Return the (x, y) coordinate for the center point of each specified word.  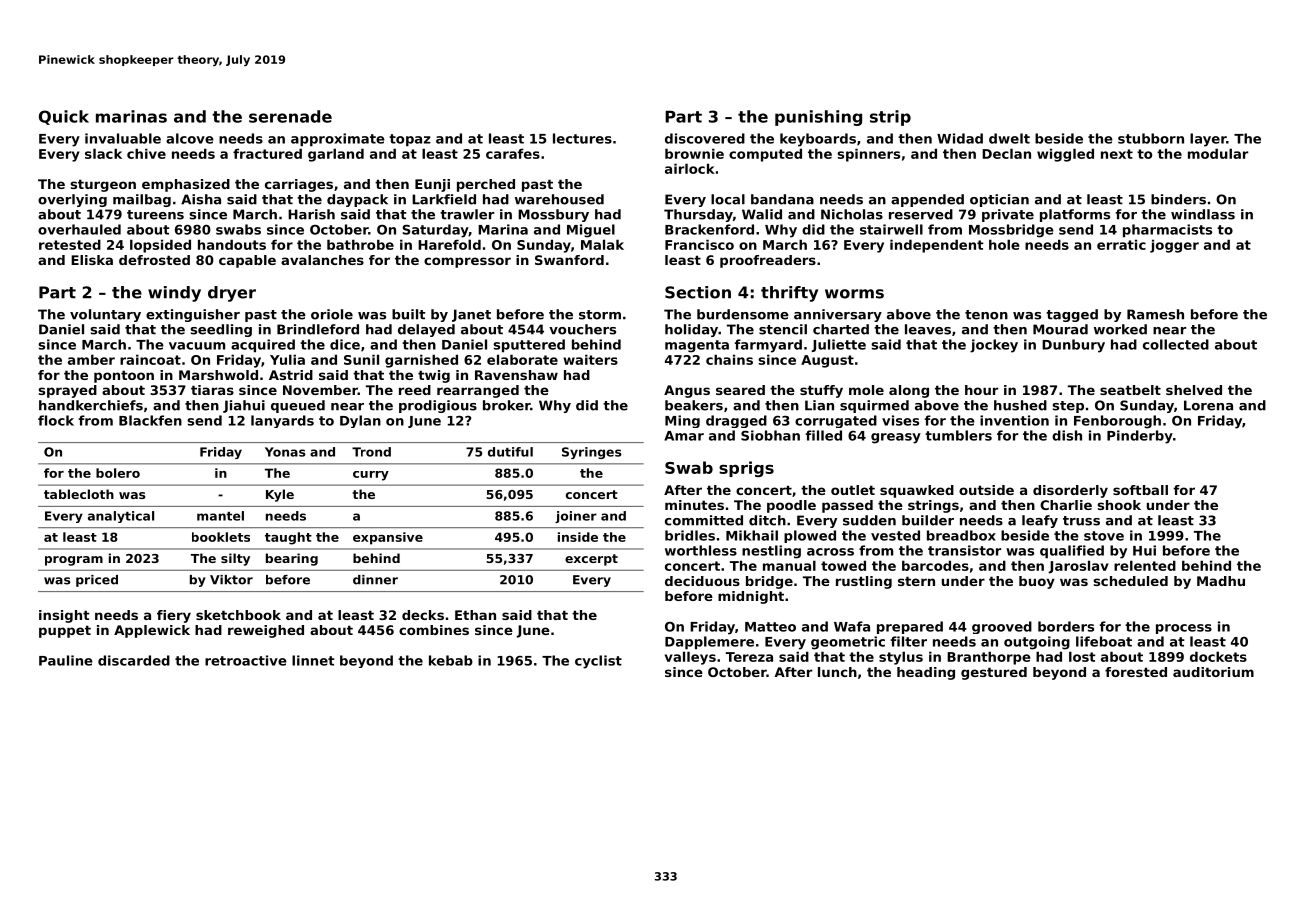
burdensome (743, 314)
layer (1208, 140)
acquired (263, 346)
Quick (64, 117)
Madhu (1221, 581)
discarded (134, 660)
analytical (121, 517)
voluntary (105, 315)
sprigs (746, 469)
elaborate (522, 359)
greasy (896, 438)
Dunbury (1073, 346)
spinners (868, 155)
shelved (1194, 390)
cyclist (598, 662)
